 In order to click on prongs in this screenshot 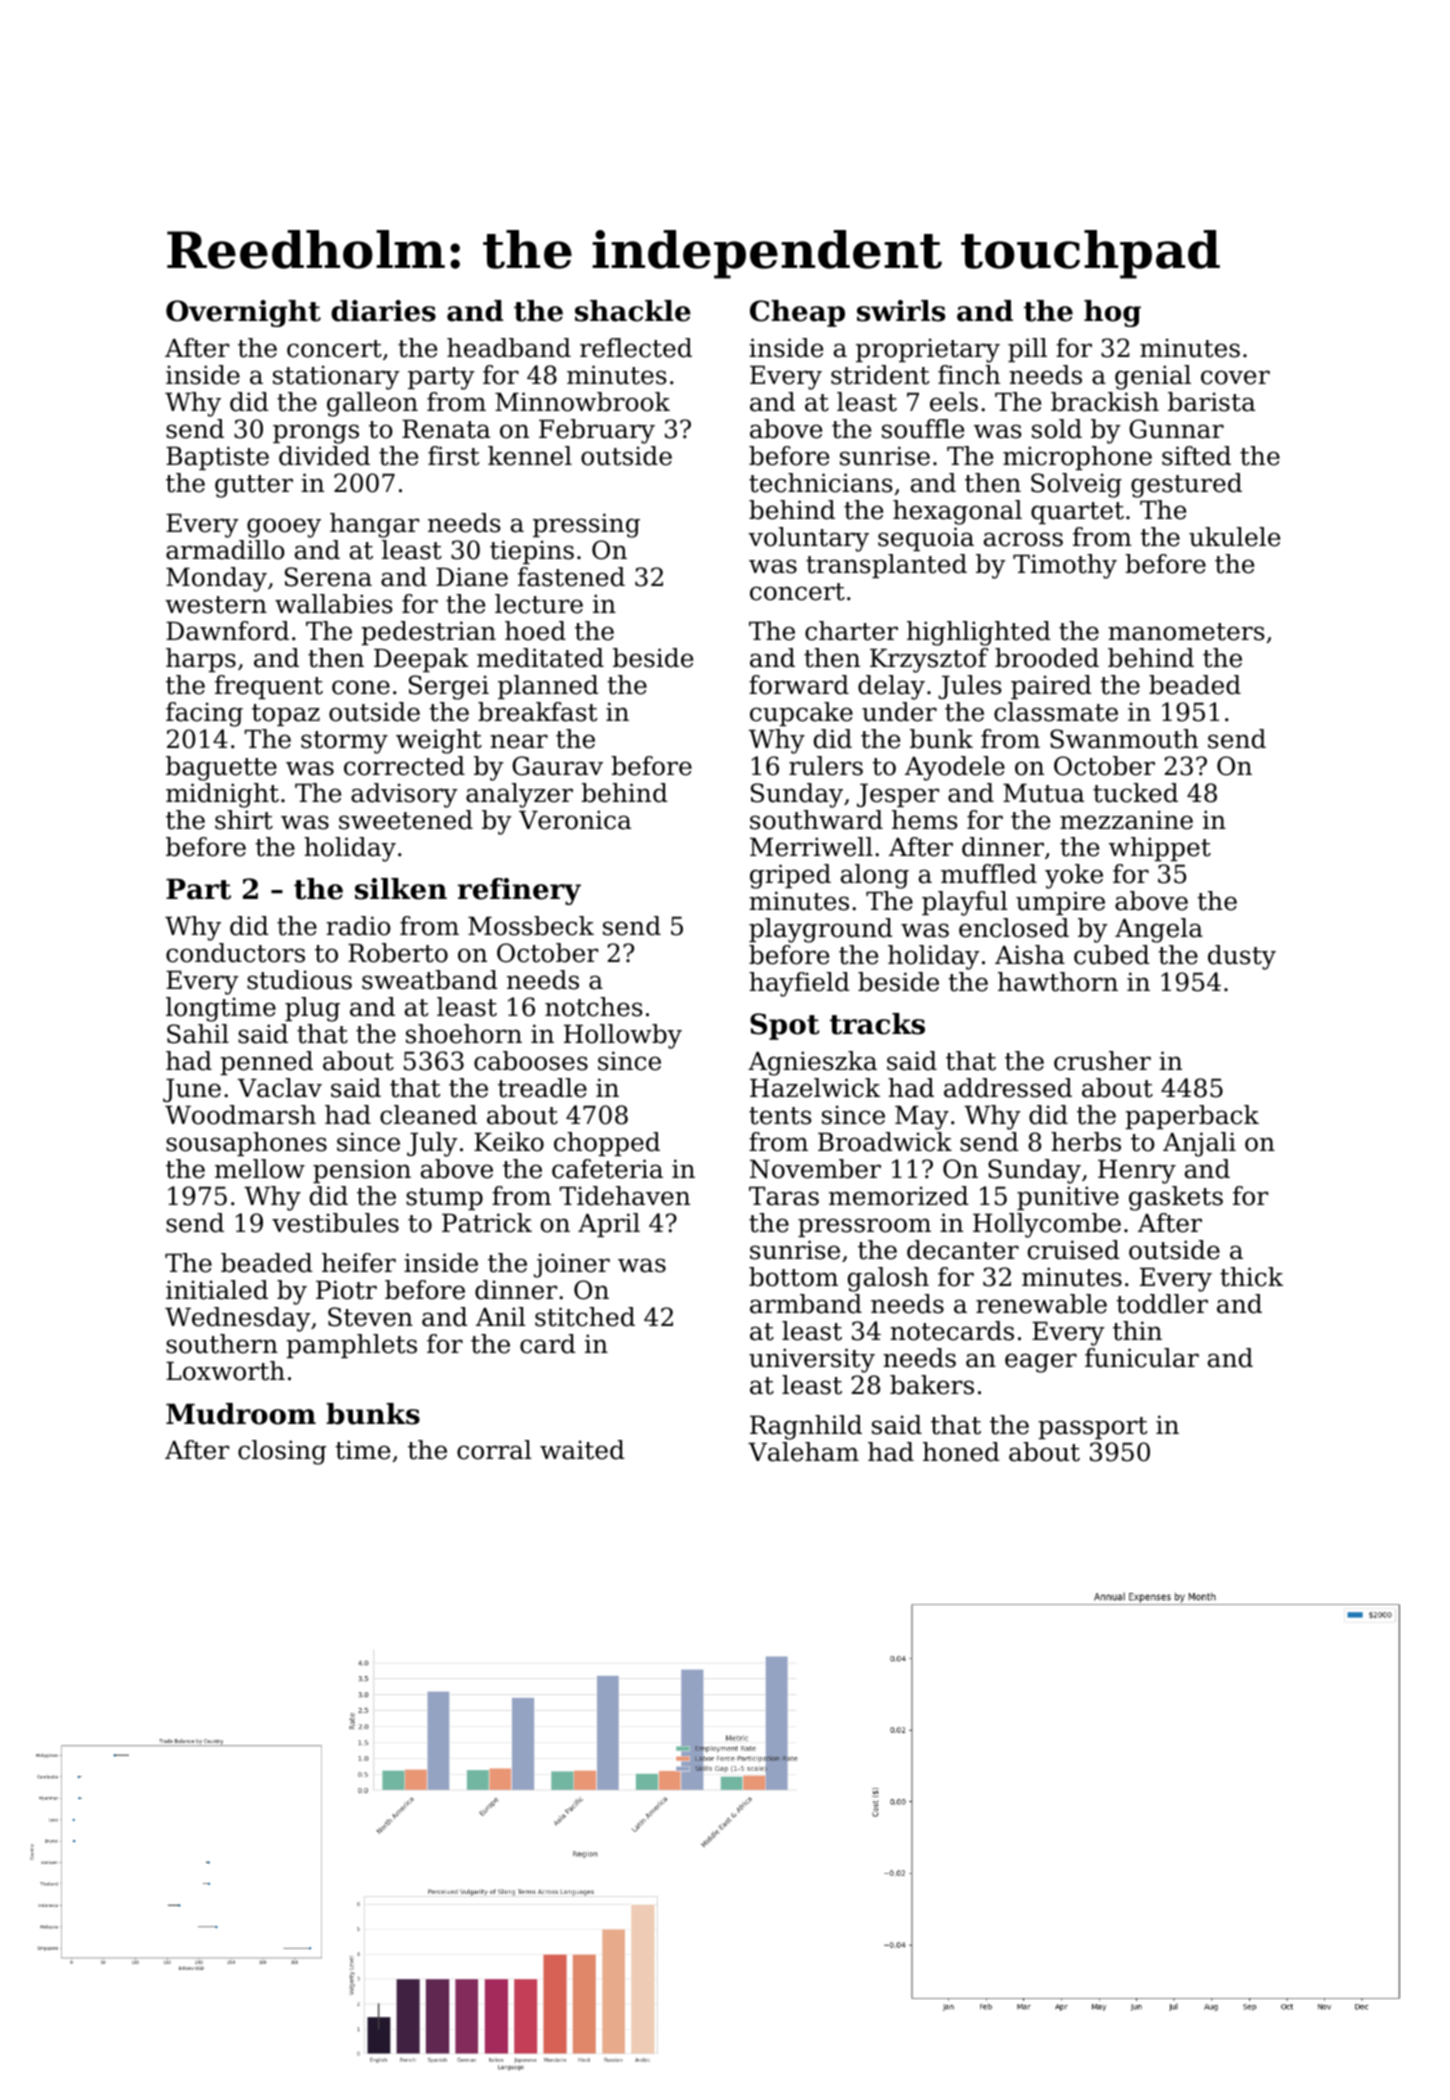, I will do `click(316, 434)`.
